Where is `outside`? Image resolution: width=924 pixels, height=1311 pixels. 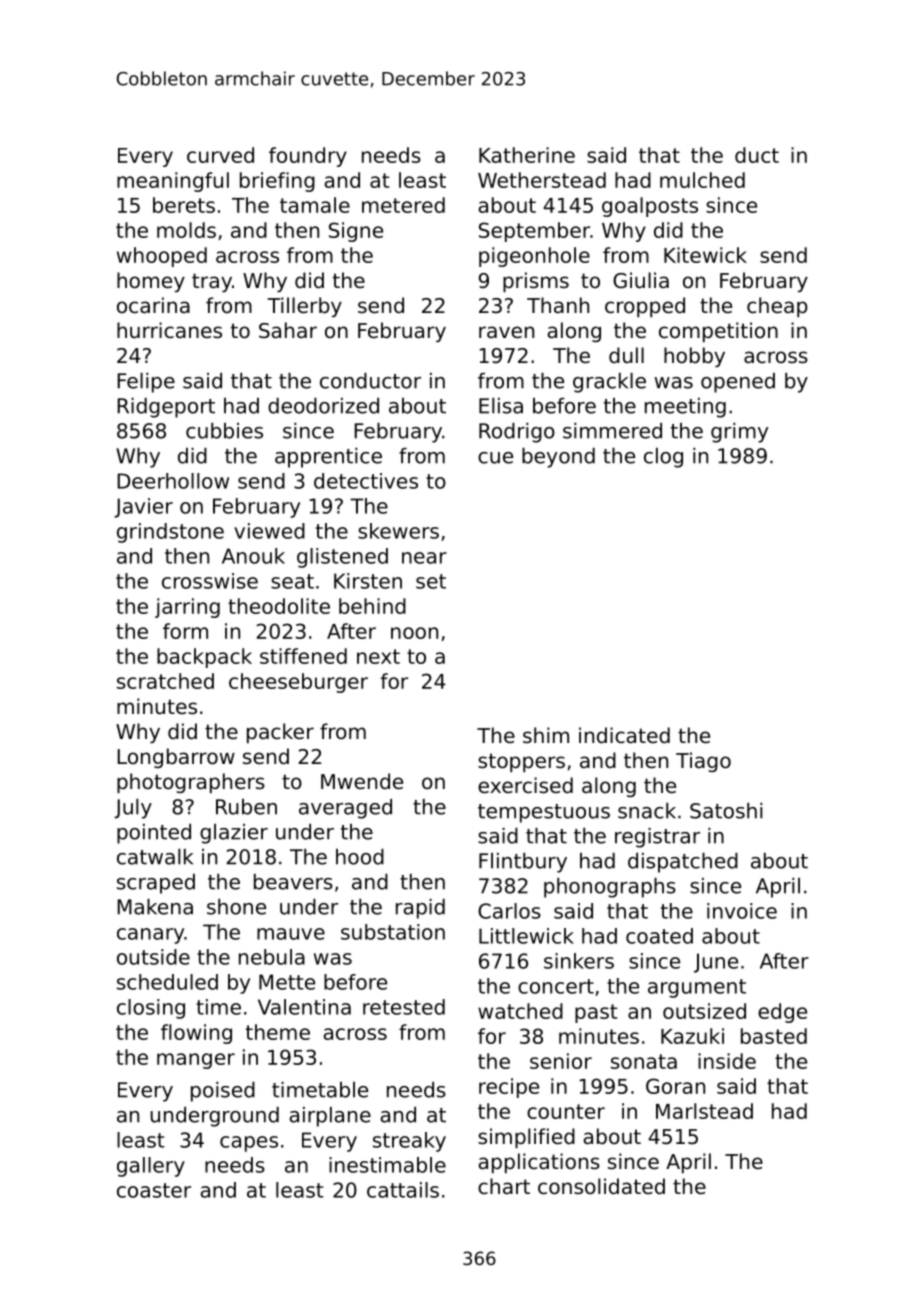
outside is located at coordinates (153, 957).
